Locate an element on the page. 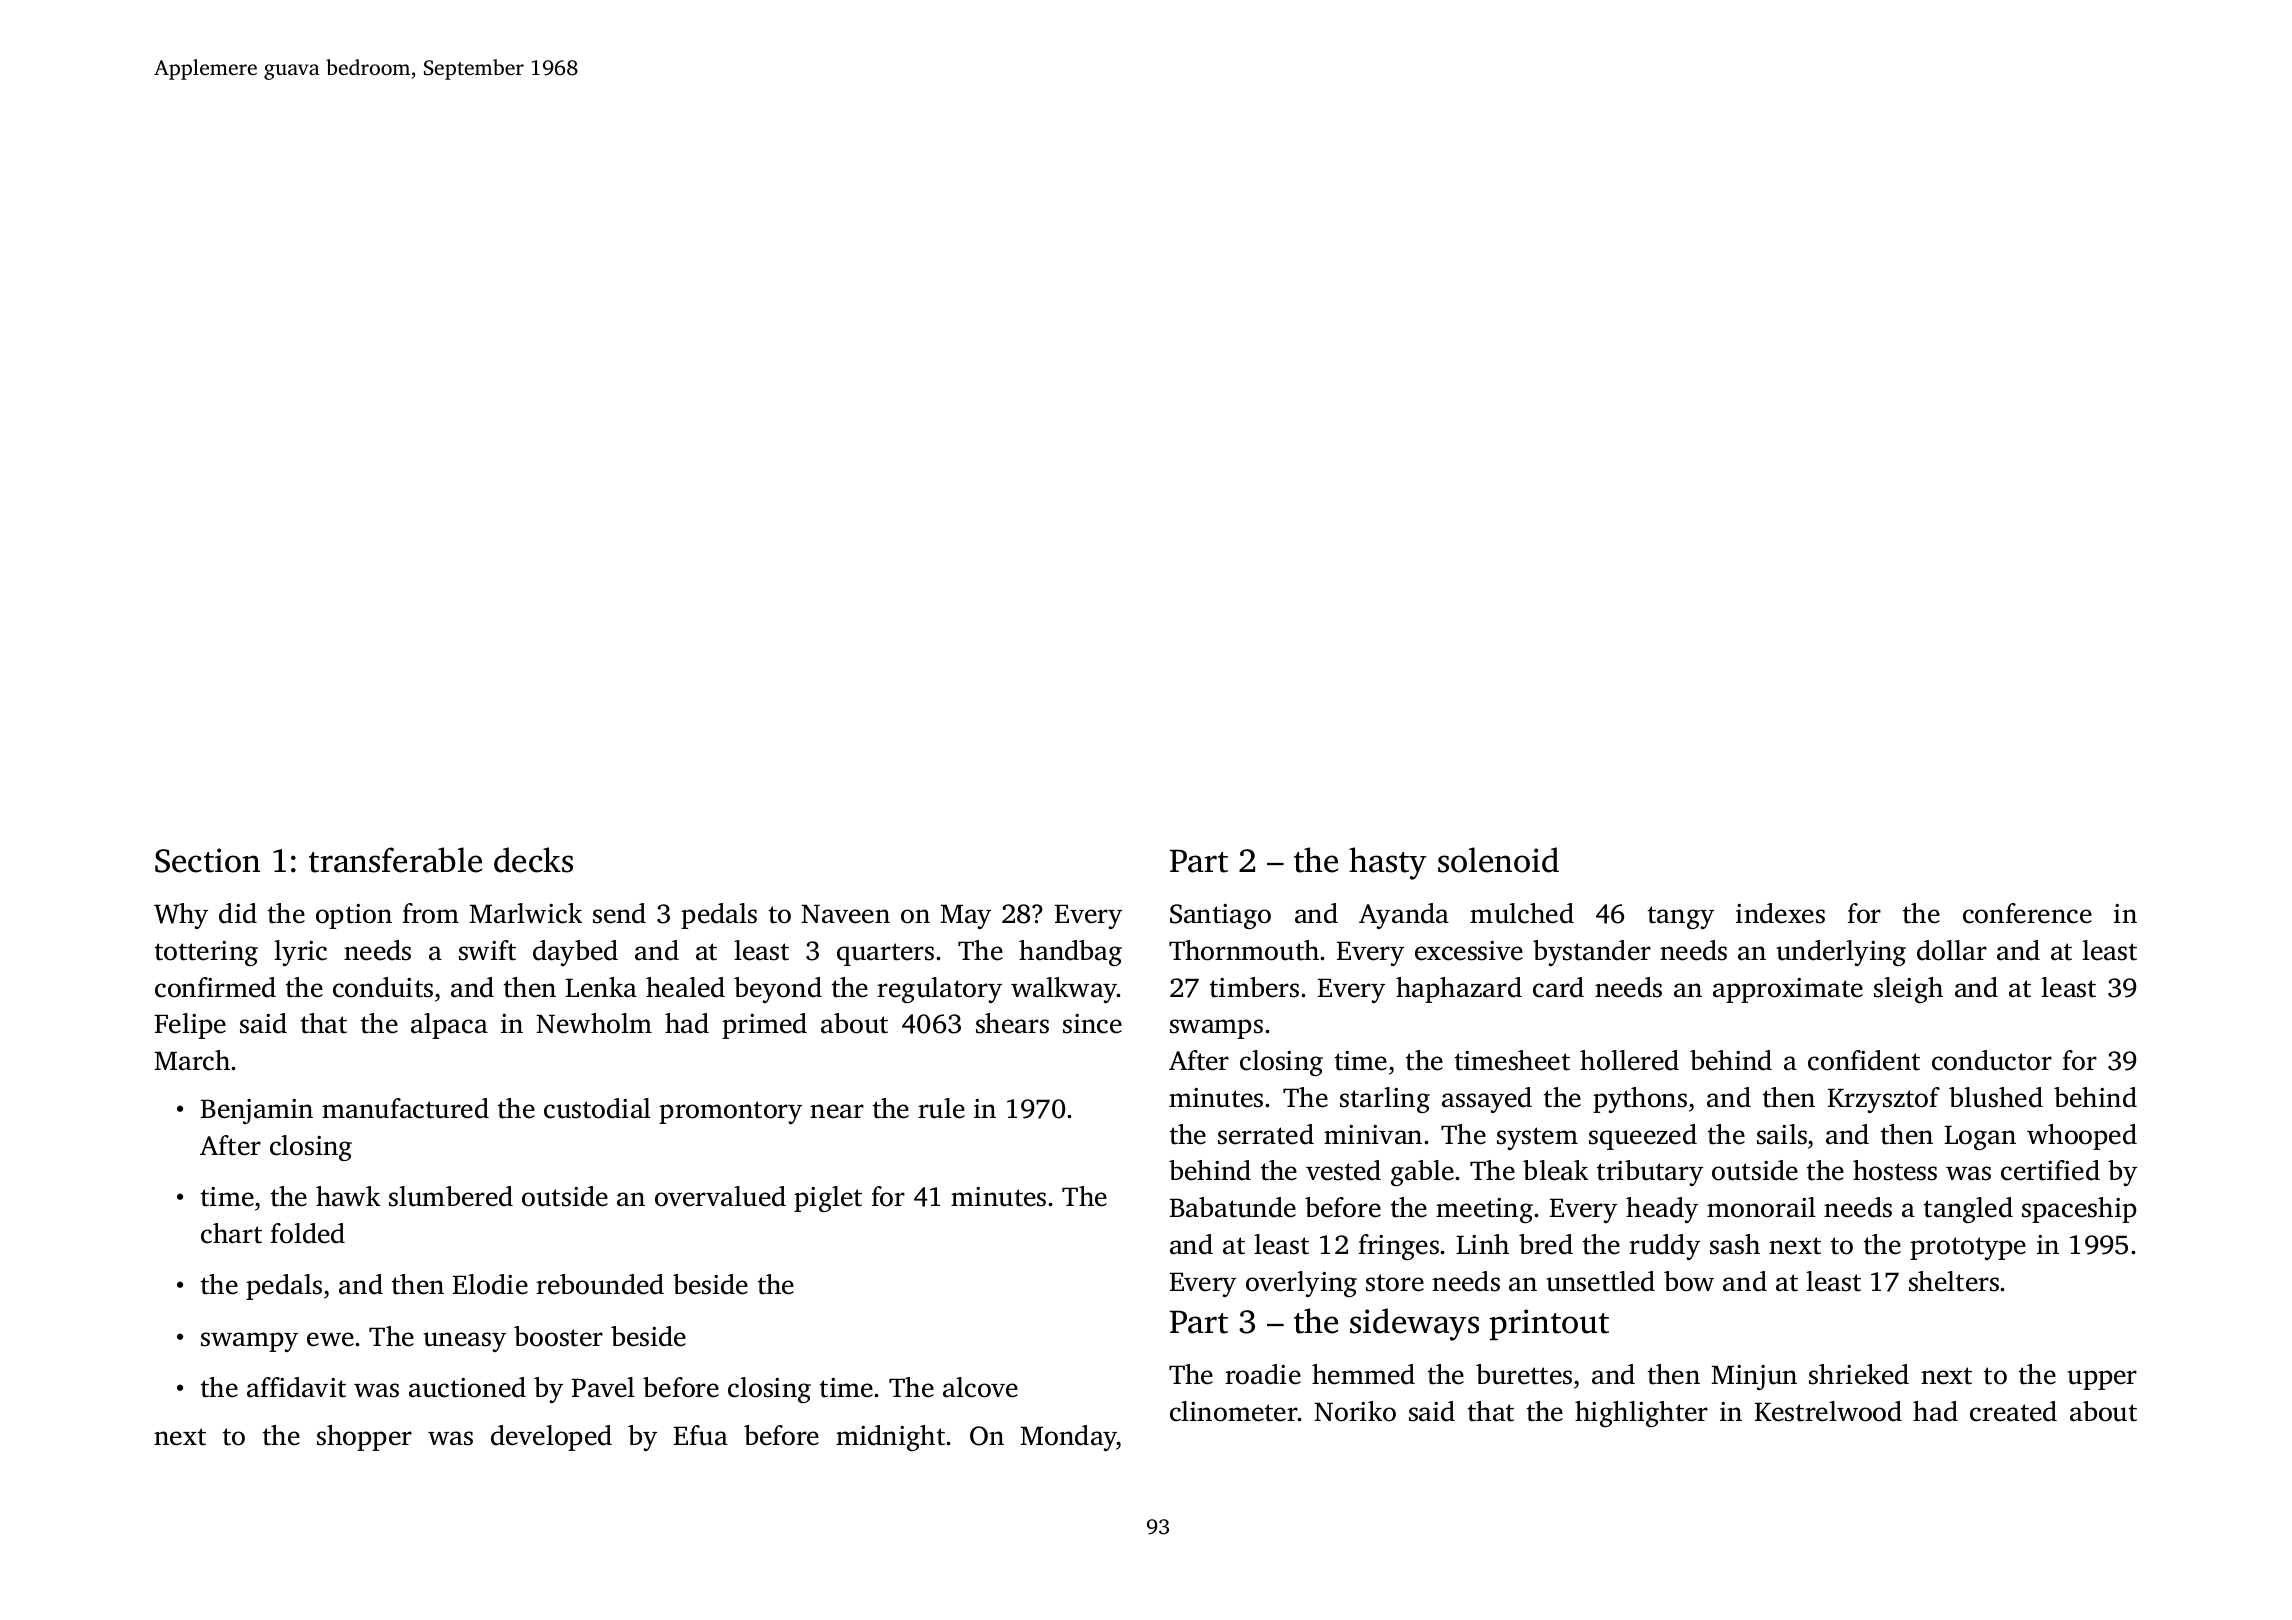 This image has height=1620, width=2292. Monday is located at coordinates (1069, 1438).
